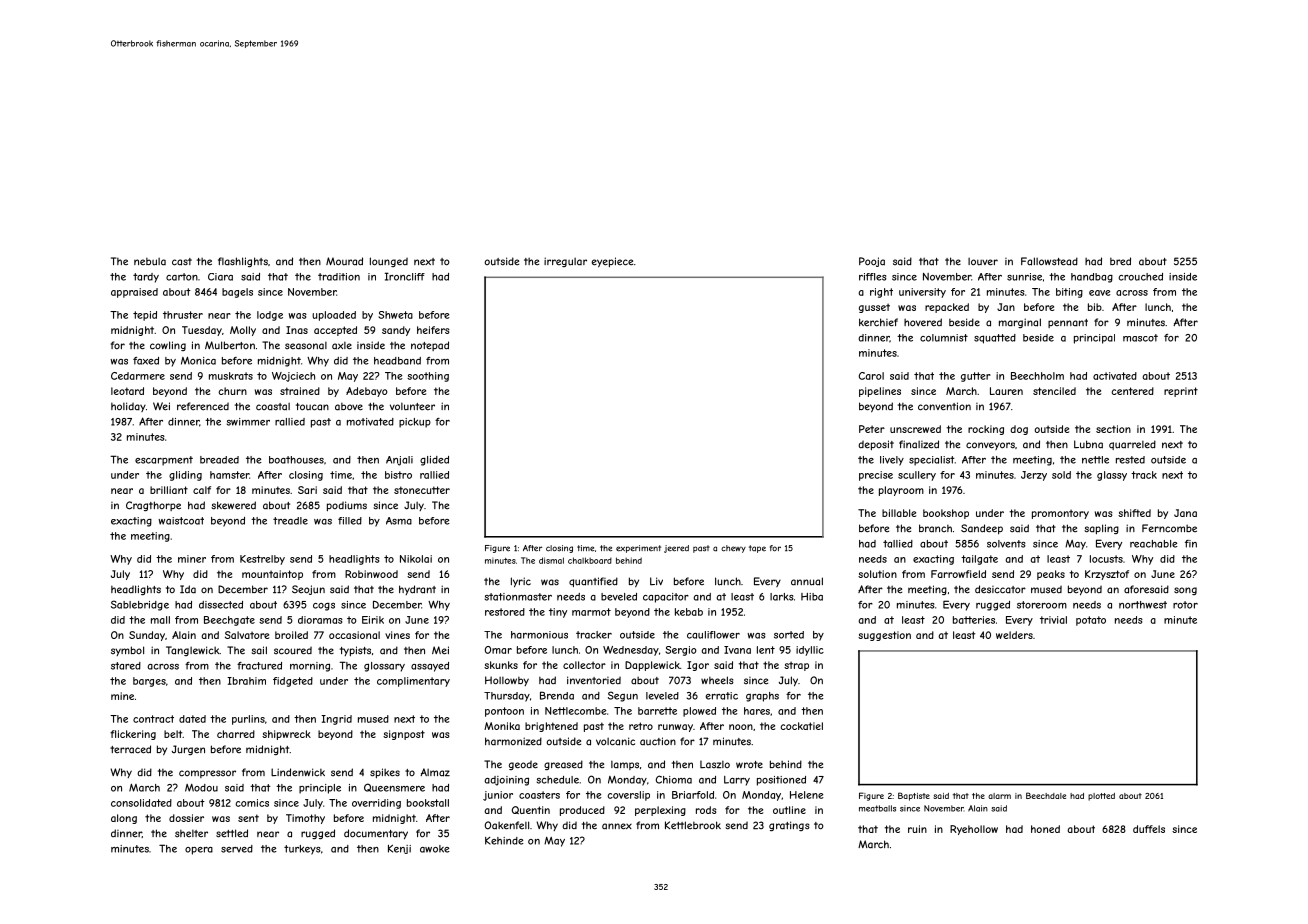  What do you see at coordinates (127, 651) in the document?
I see `symbol` at bounding box center [127, 651].
